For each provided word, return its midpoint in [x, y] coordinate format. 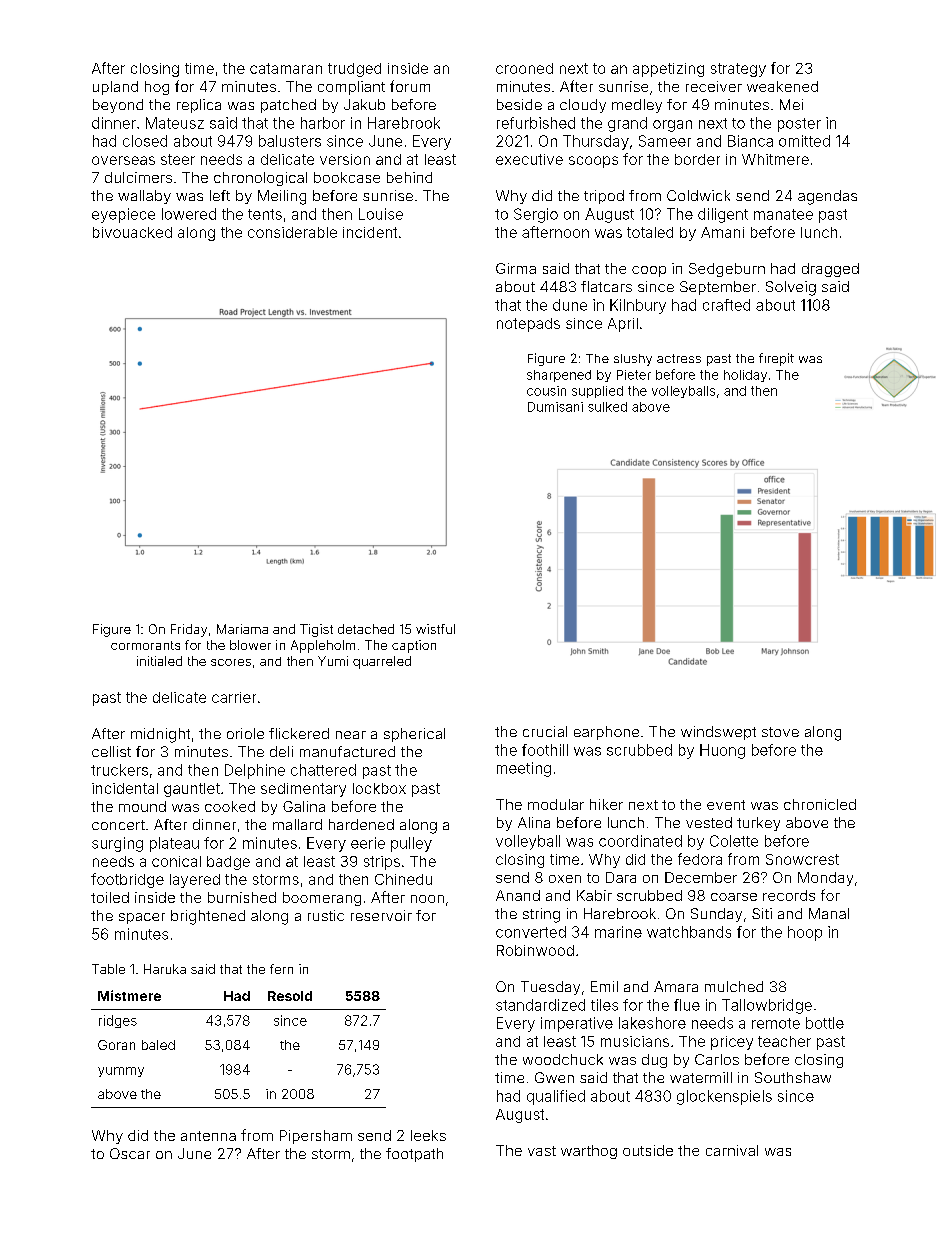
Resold [290, 996]
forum [410, 86]
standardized [540, 1005]
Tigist [316, 630]
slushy [633, 360]
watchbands [689, 932]
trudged [354, 70]
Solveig [791, 288]
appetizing [668, 70]
